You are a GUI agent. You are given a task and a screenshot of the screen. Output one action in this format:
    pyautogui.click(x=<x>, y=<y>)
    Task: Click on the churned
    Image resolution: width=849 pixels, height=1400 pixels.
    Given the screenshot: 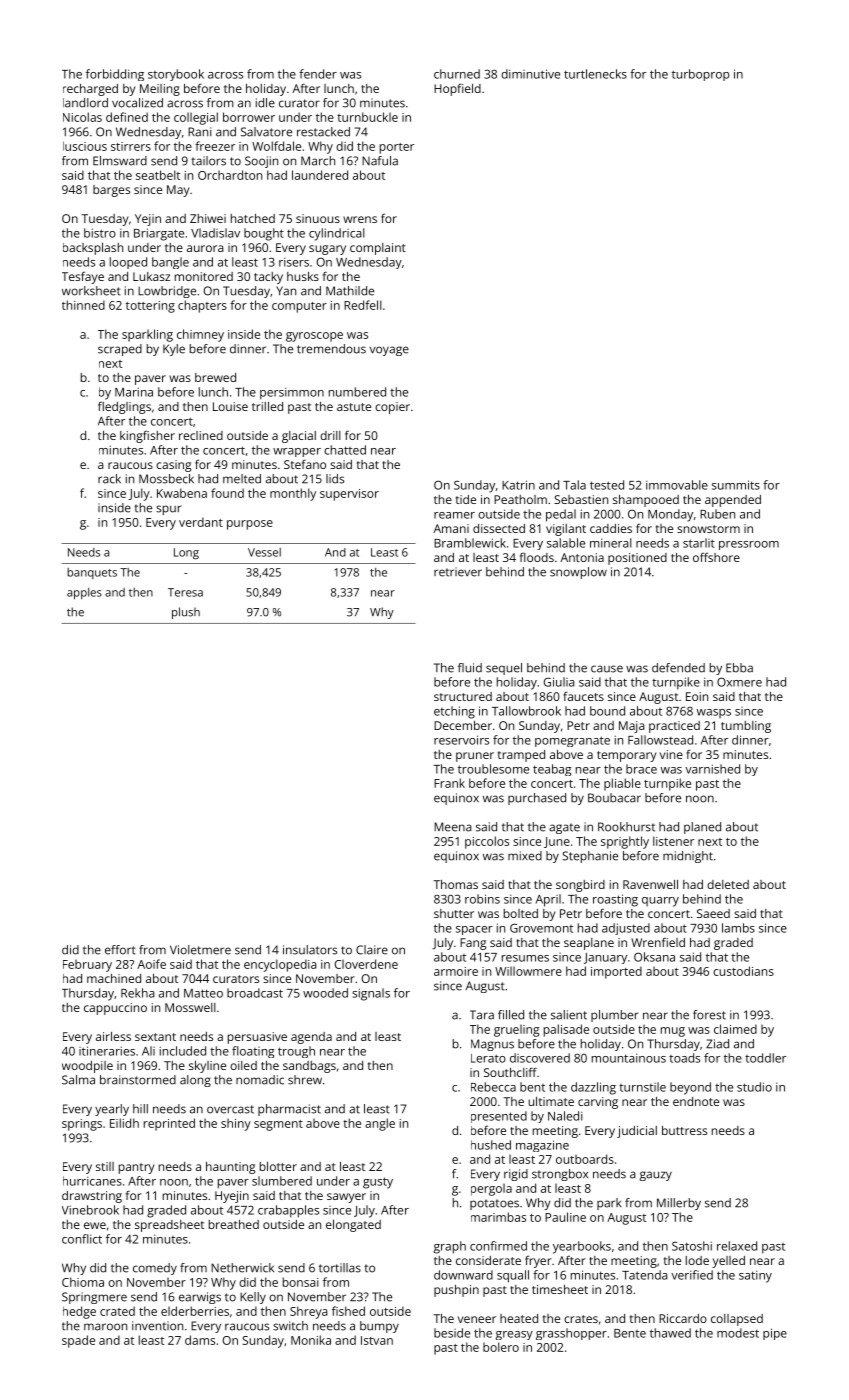 What is the action you would take?
    pyautogui.click(x=457, y=74)
